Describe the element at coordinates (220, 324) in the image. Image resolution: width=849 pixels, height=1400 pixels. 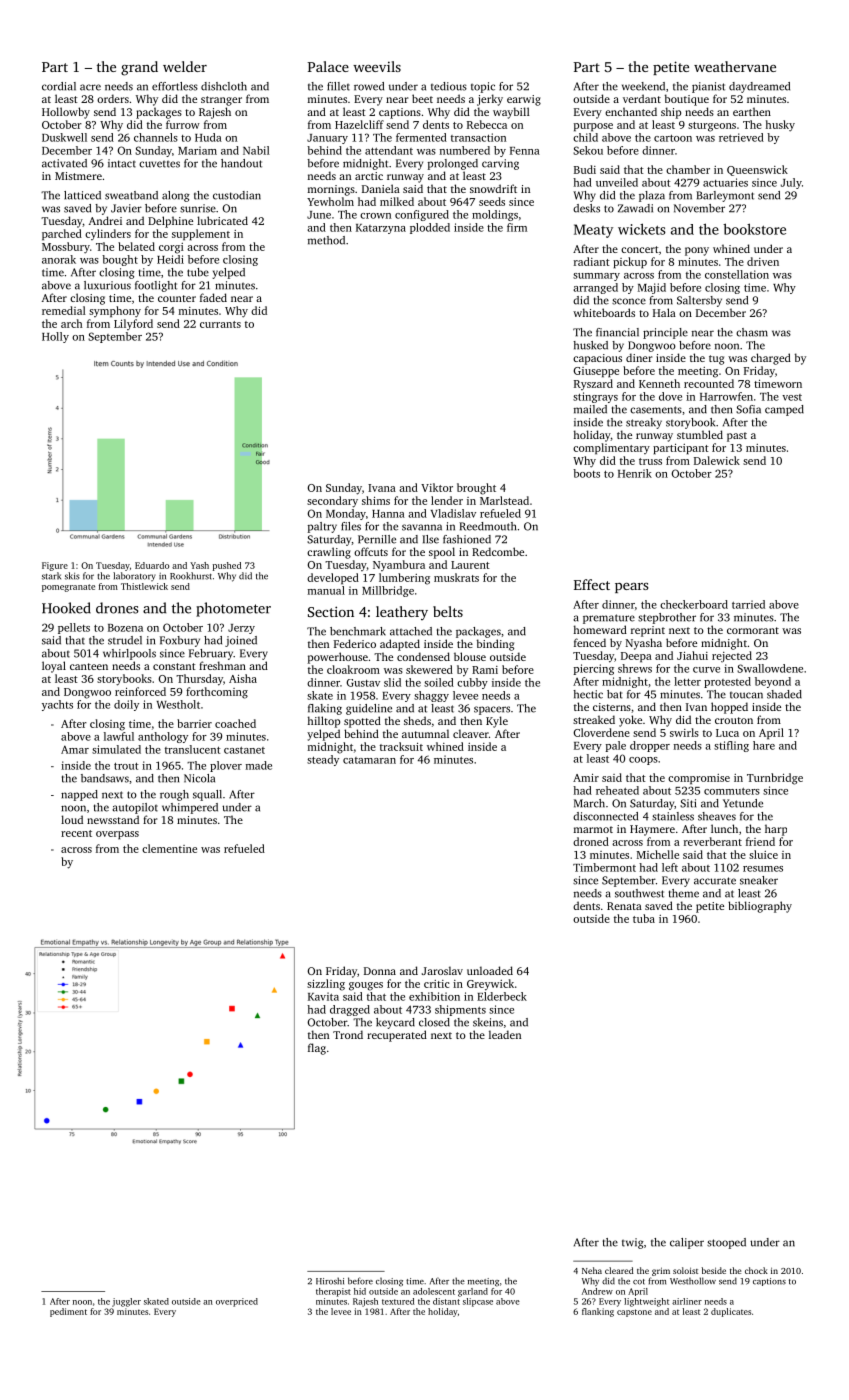
I see `currants` at that location.
